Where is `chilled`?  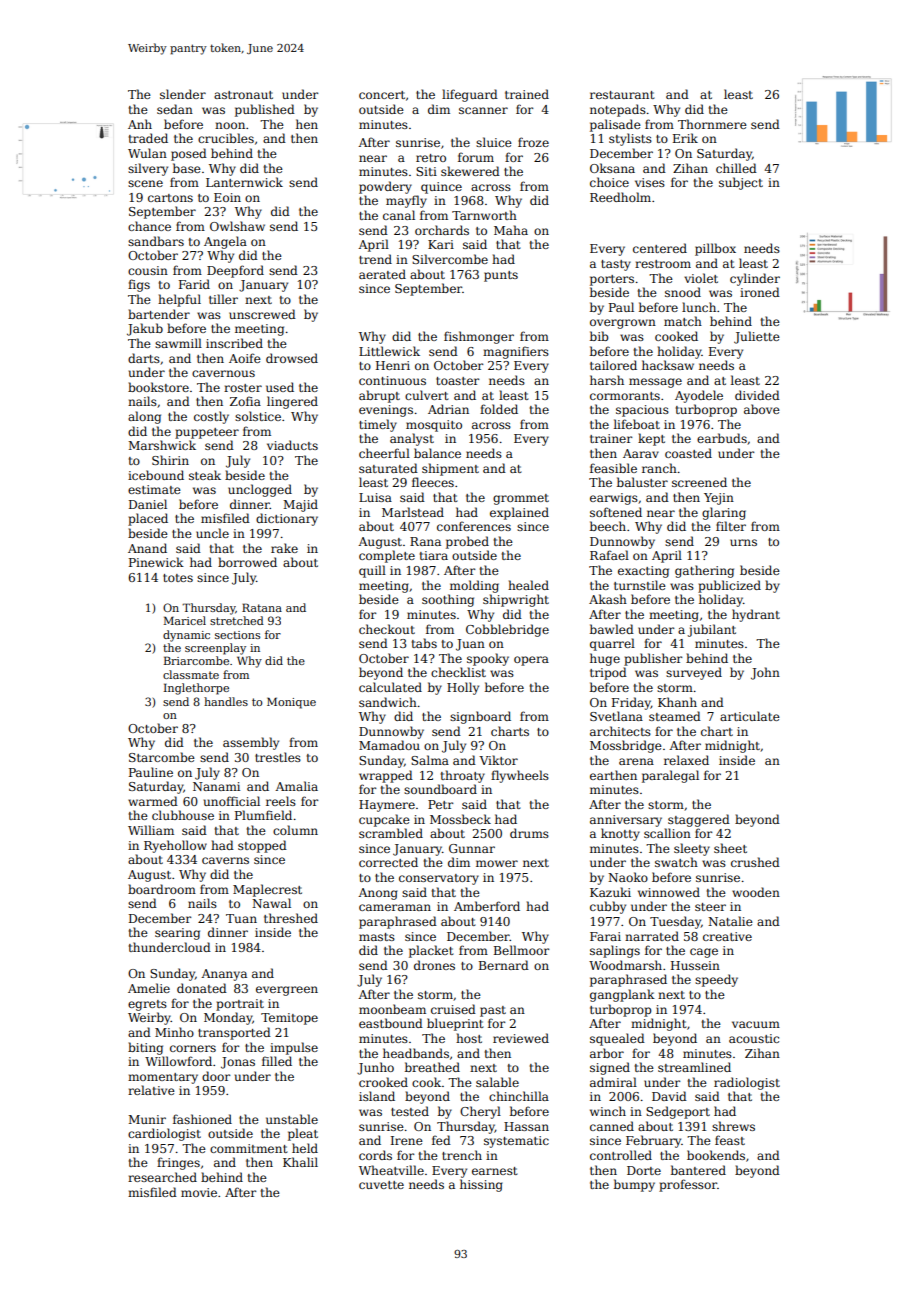 chilled is located at coordinates (736, 168).
